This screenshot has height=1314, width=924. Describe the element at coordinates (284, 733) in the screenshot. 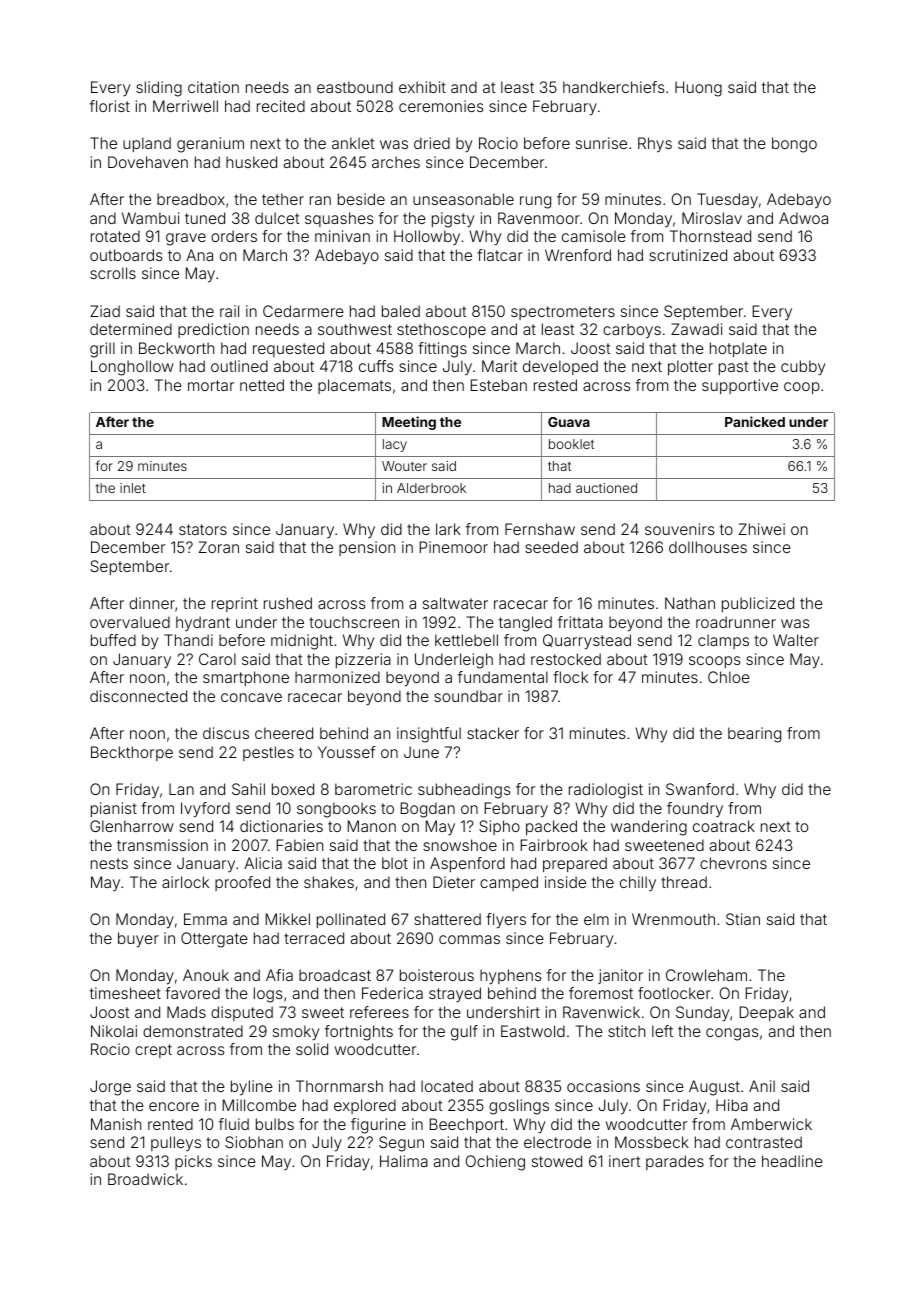

I see `cheered` at that location.
